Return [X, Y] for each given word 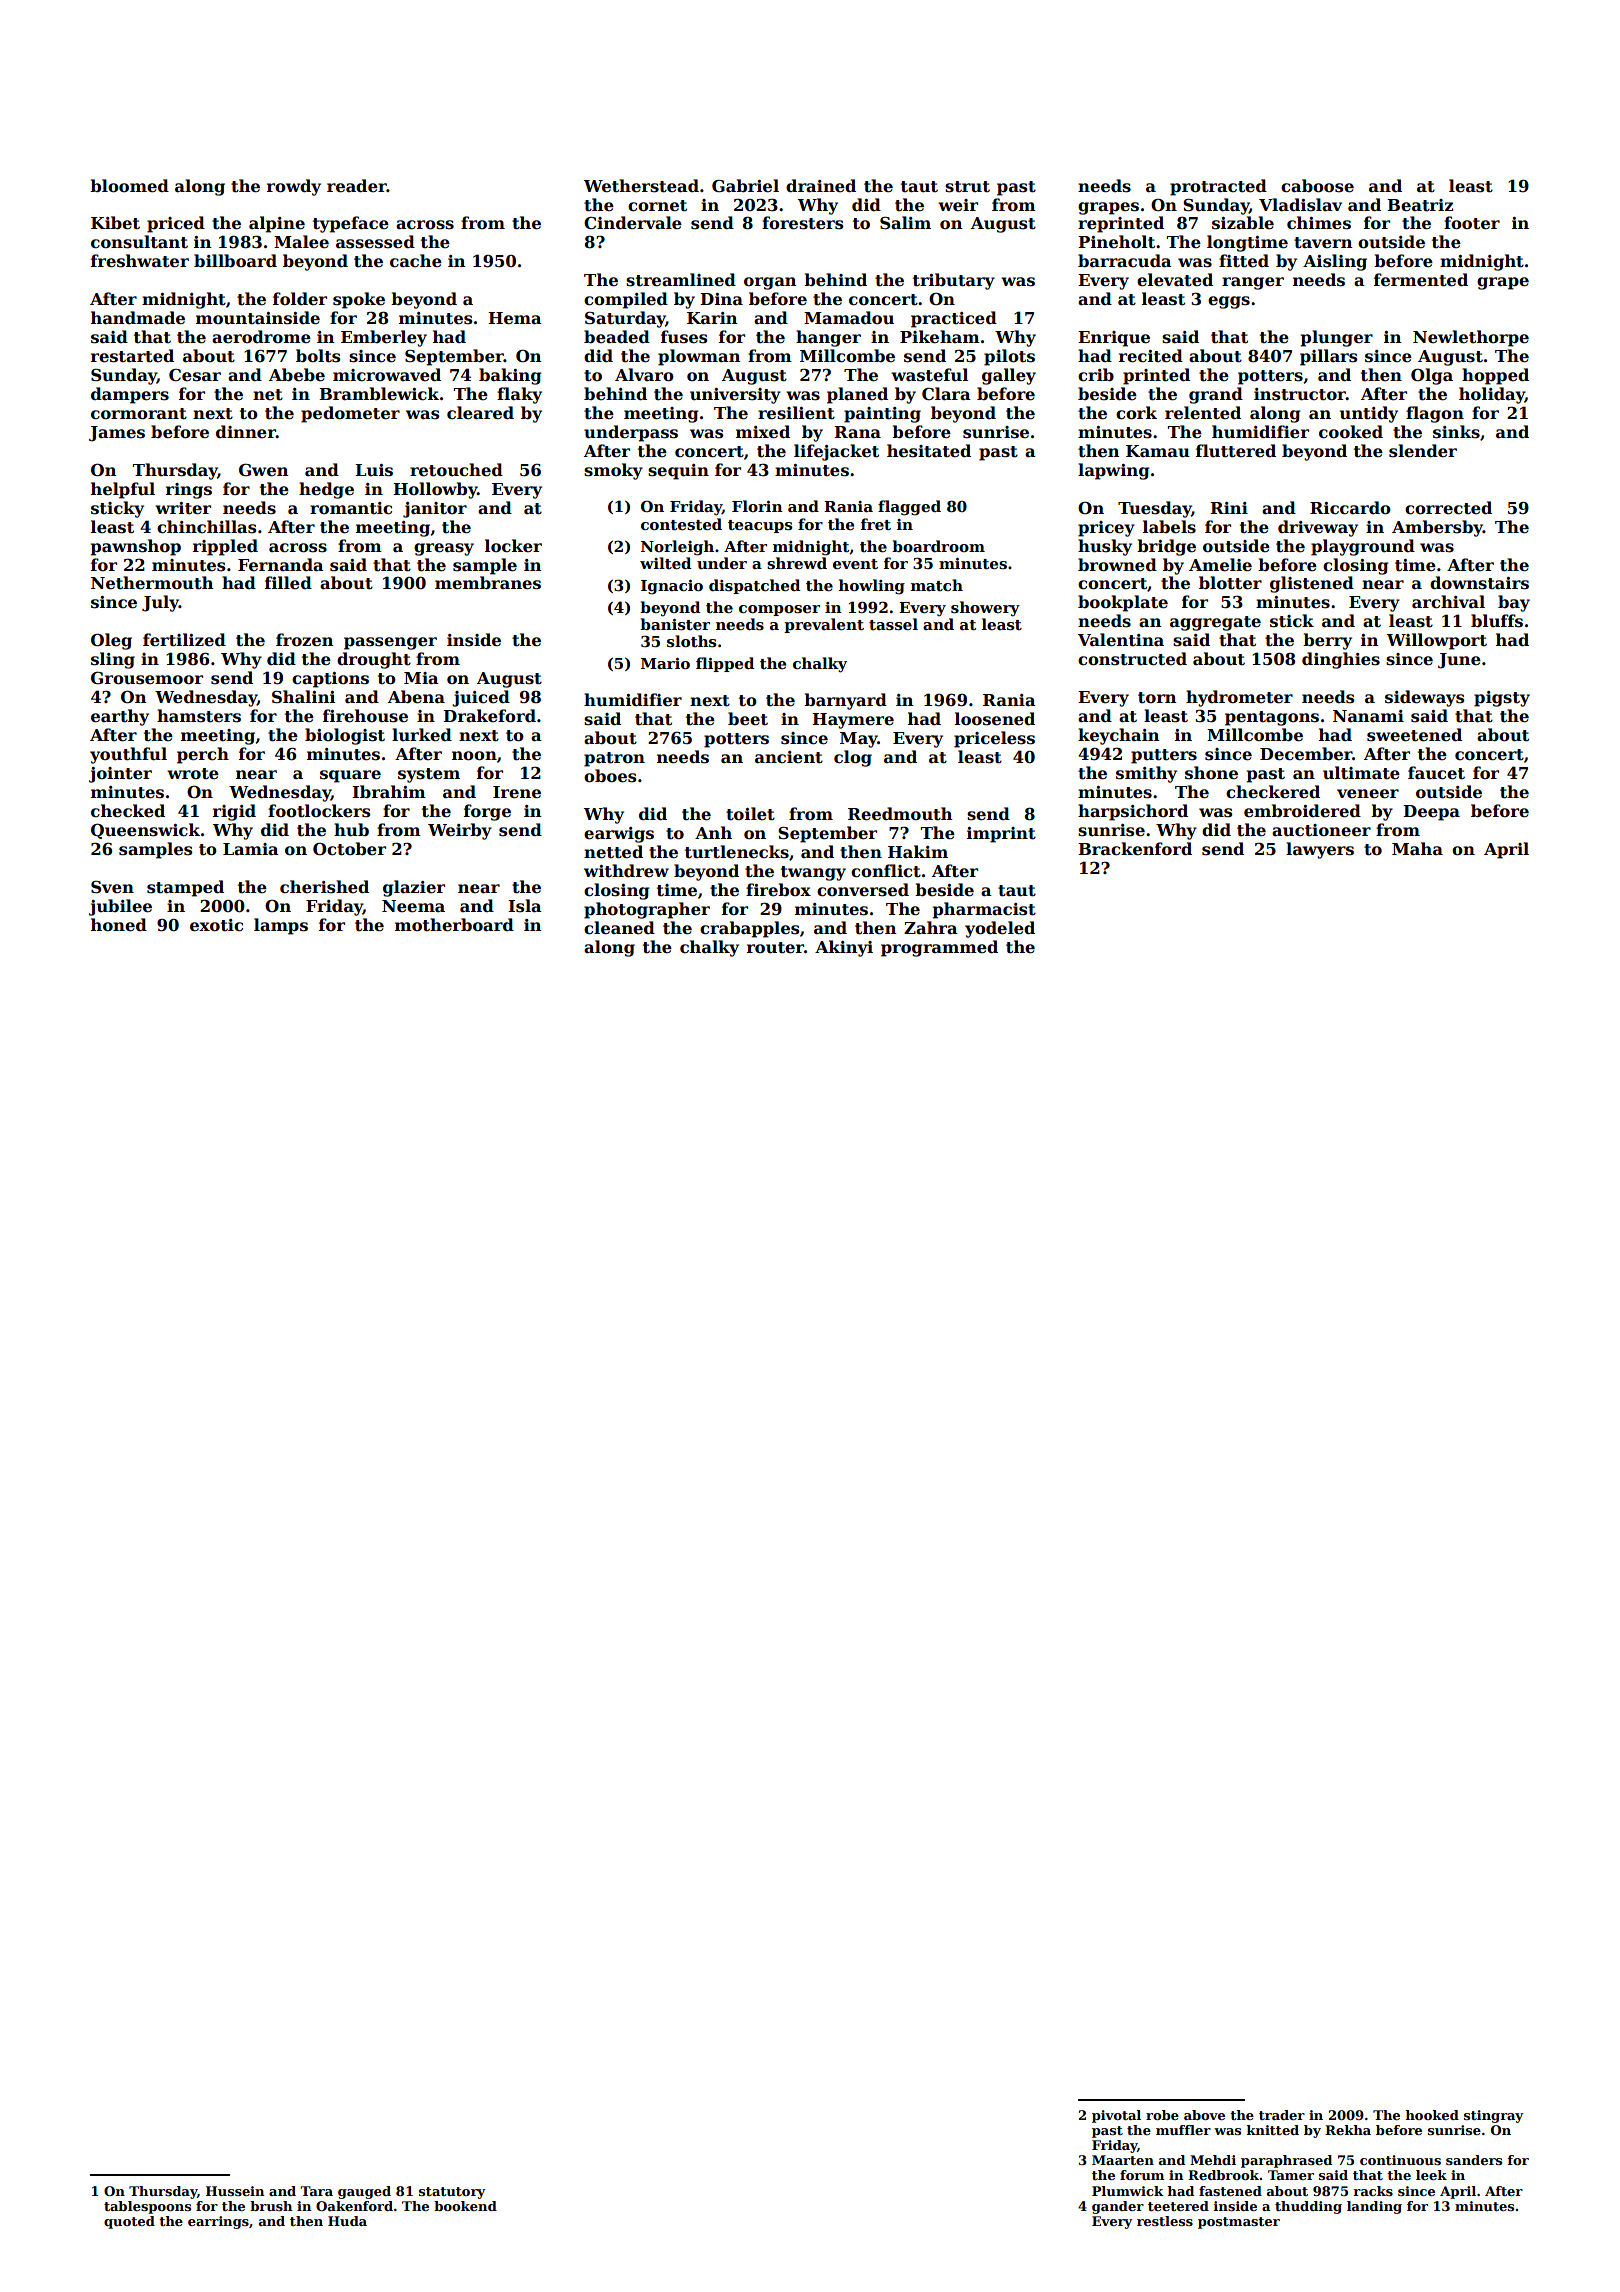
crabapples [749, 929]
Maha [1417, 848]
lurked [422, 735]
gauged [364, 2192]
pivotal [1116, 2116]
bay [1514, 603]
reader [357, 186]
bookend [465, 2206]
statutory [452, 2193]
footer [1472, 223]
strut [967, 187]
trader [1282, 2115]
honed [119, 925]
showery [985, 609]
